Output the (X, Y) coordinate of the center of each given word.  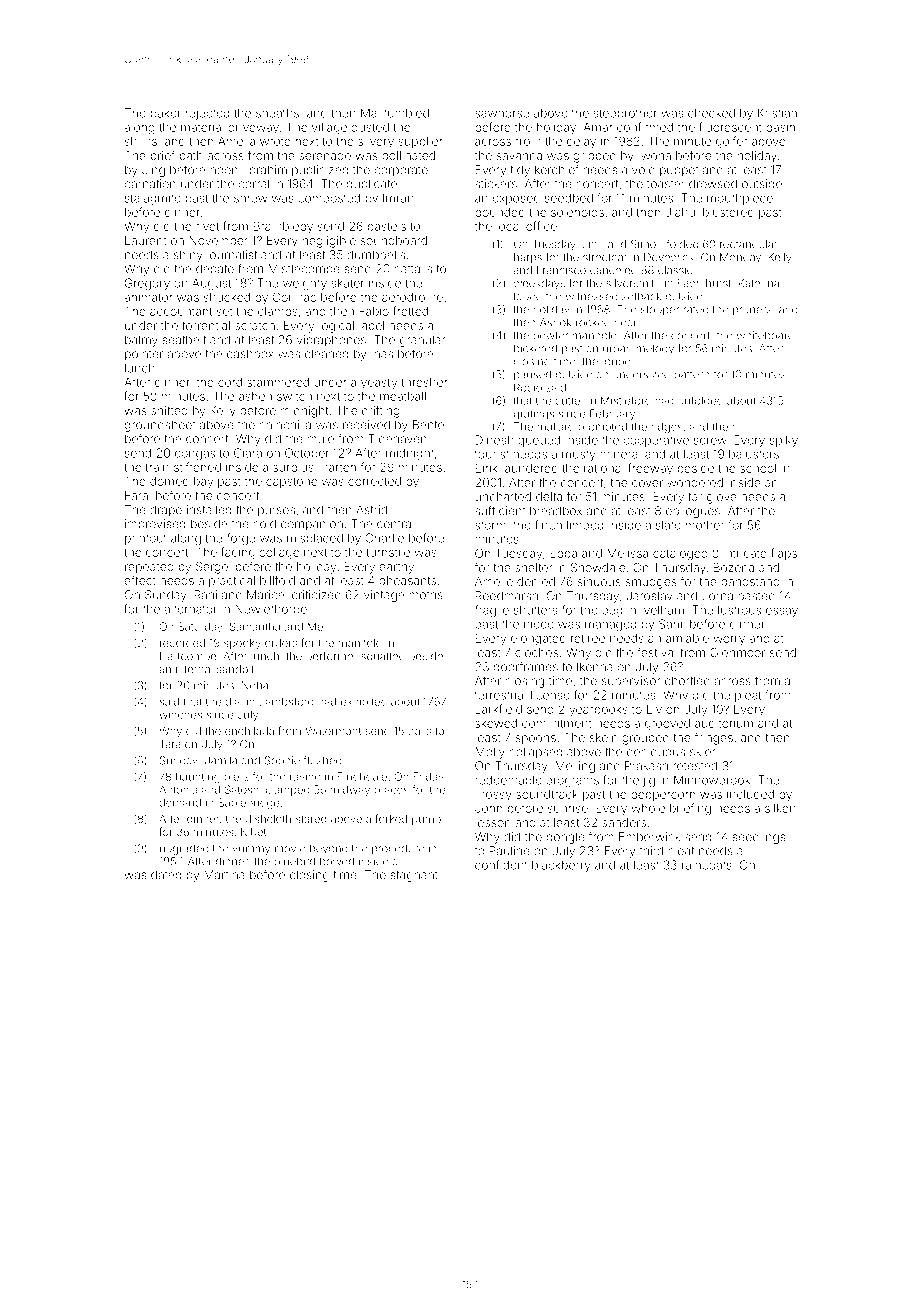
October (307, 453)
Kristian (777, 113)
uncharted (503, 496)
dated (166, 875)
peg (612, 612)
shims (141, 141)
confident (501, 865)
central (395, 524)
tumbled (406, 113)
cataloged (680, 555)
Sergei (213, 568)
